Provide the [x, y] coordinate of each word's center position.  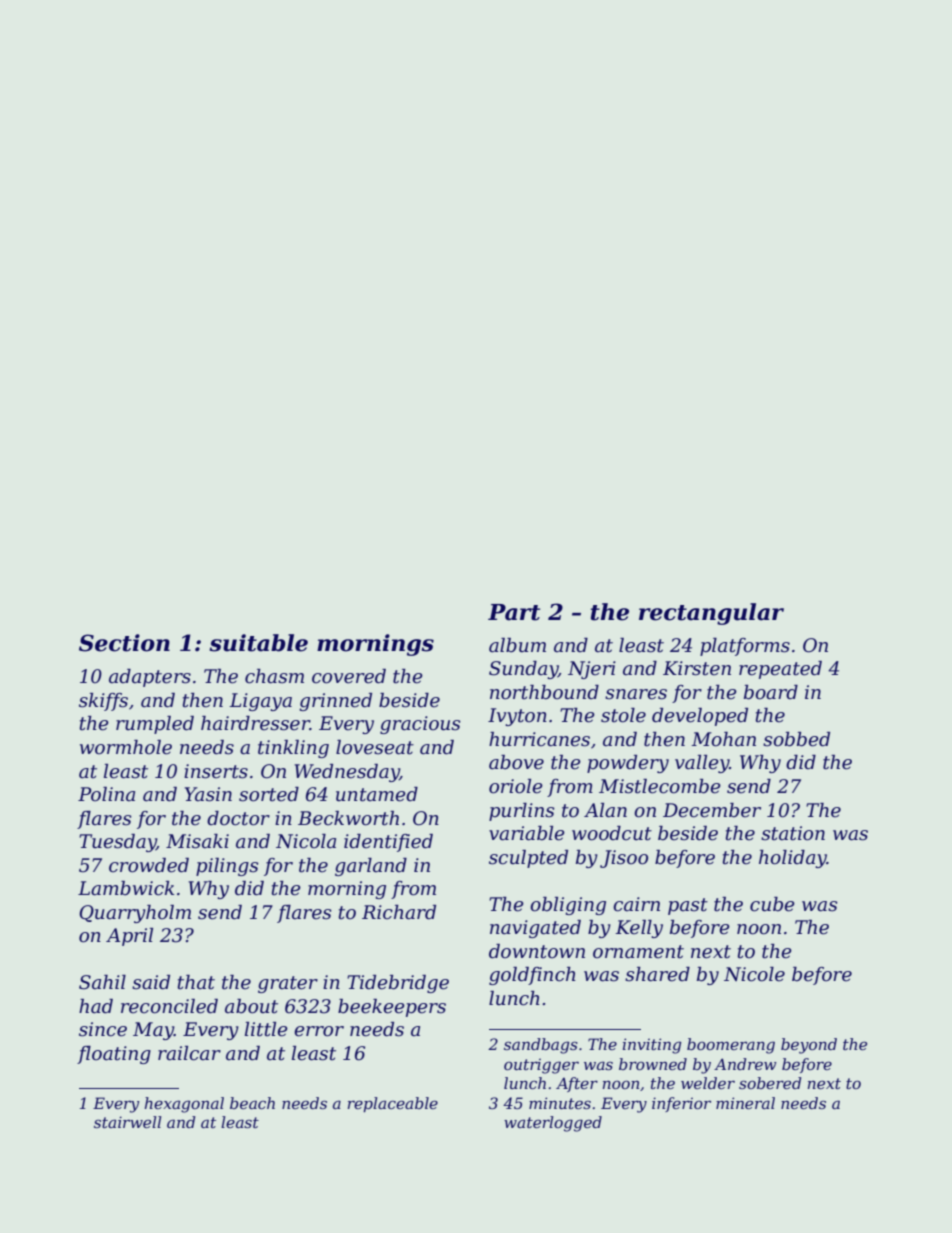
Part [514, 612]
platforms [745, 647]
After [577, 1084]
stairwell [127, 1122]
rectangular [711, 614]
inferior [681, 1104]
